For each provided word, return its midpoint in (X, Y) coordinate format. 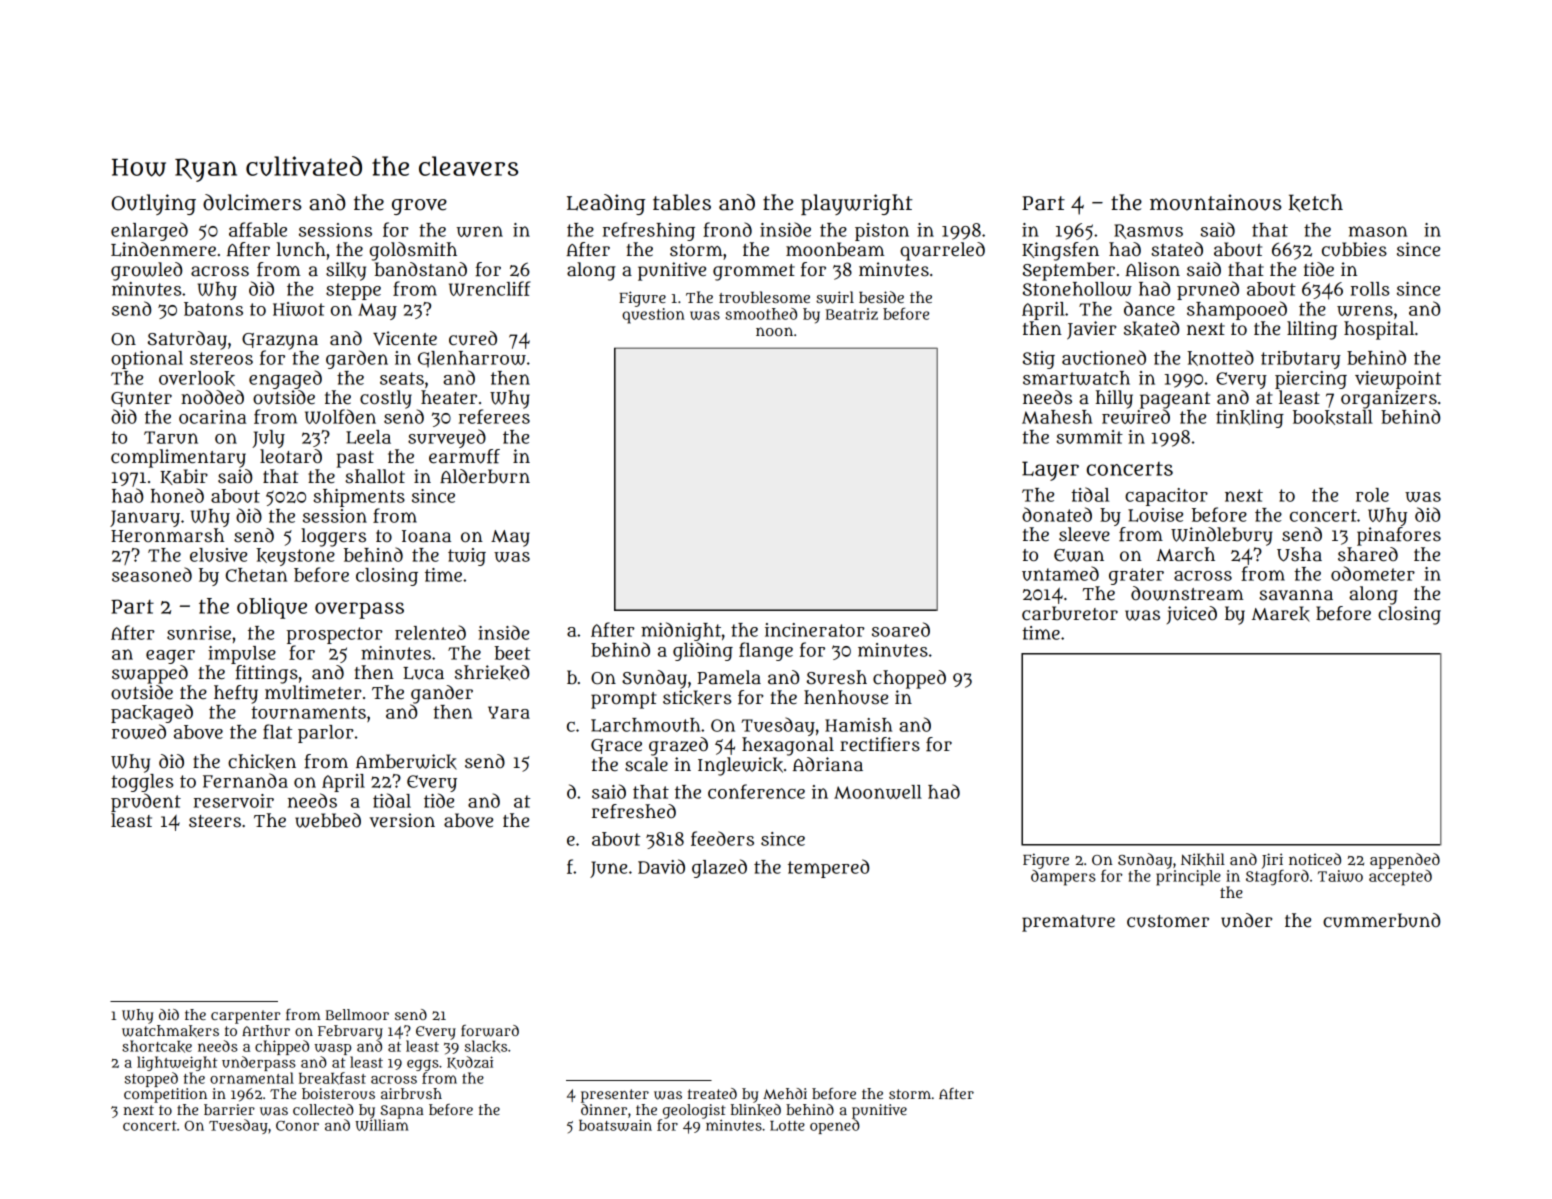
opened (835, 1126)
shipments (359, 498)
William (381, 1125)
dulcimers (252, 202)
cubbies (1354, 249)
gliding (703, 651)
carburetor (1070, 613)
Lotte (787, 1126)
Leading (606, 204)
